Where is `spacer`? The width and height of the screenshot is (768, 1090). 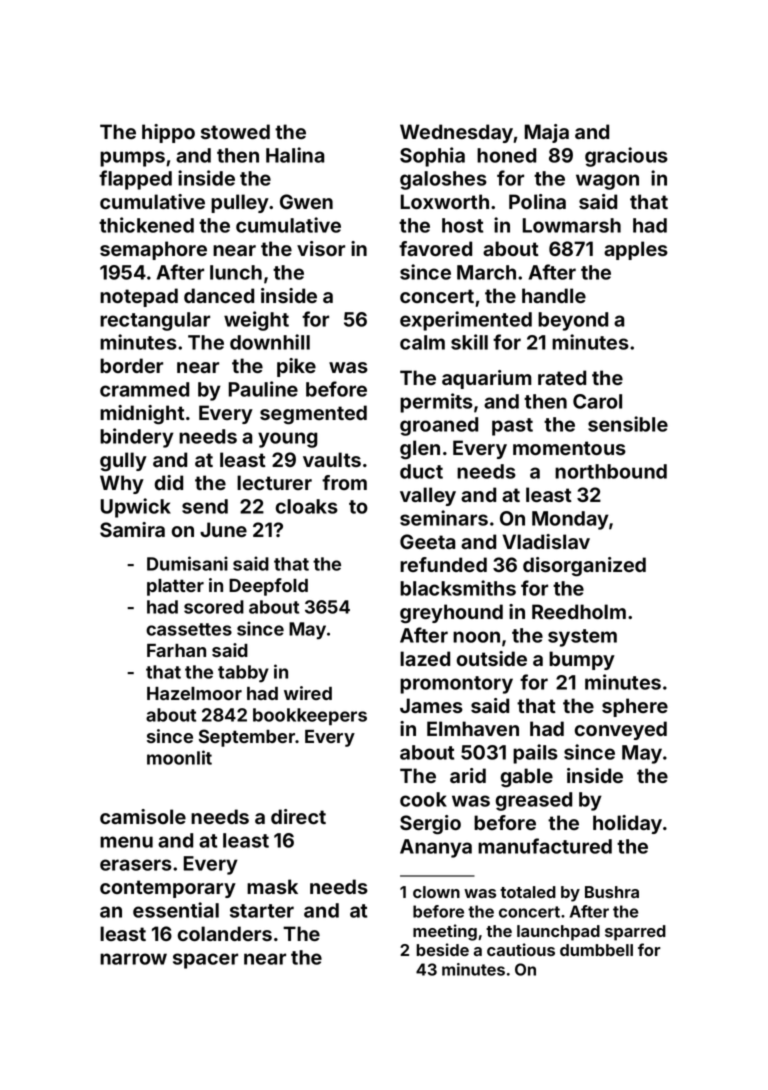
spacer is located at coordinates (205, 961).
